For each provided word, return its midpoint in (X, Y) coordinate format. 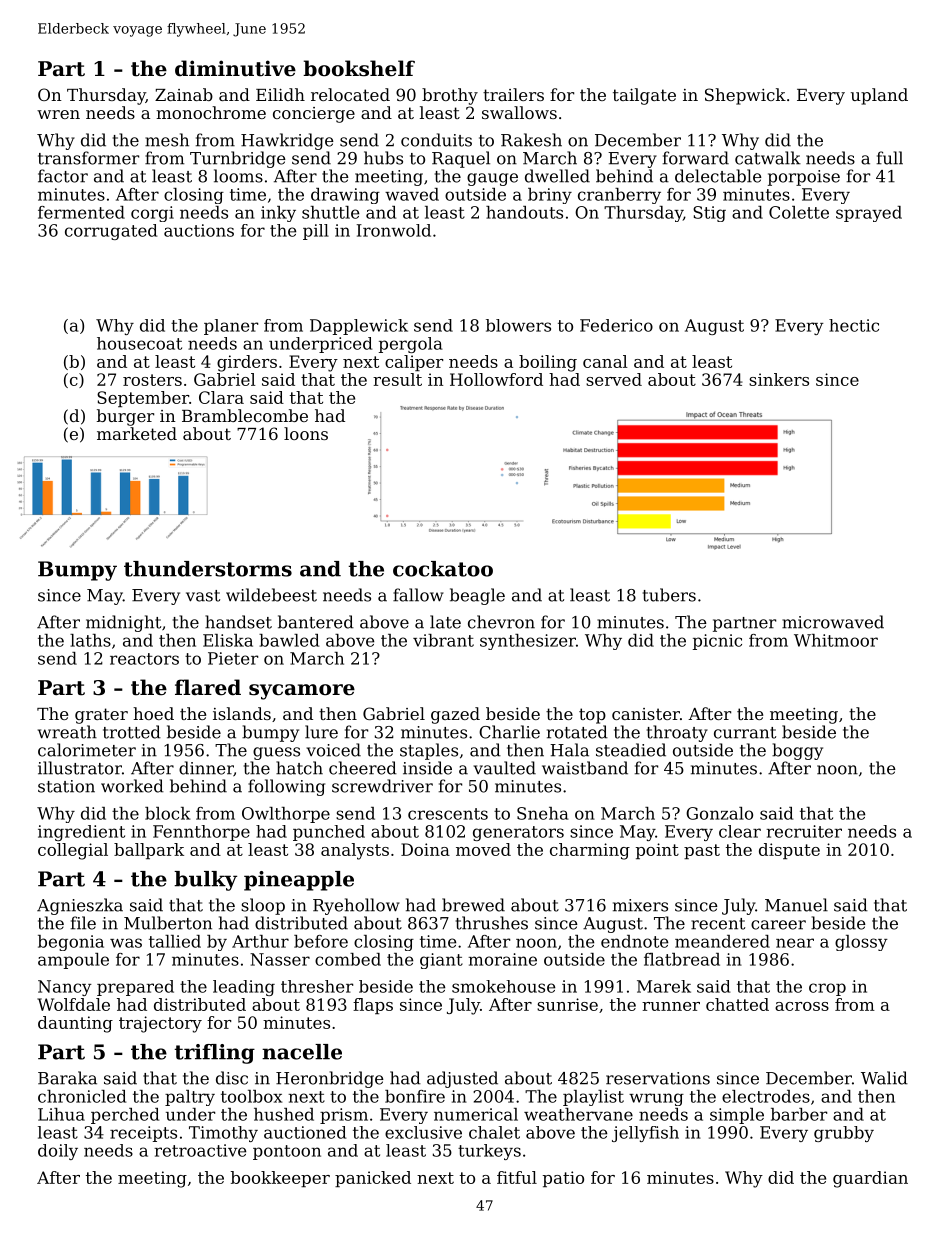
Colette (799, 212)
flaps (373, 1006)
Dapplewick (359, 327)
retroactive (200, 1150)
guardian (870, 1179)
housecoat (139, 343)
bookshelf (359, 68)
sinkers (779, 379)
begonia (71, 943)
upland (879, 96)
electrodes (766, 1096)
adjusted (462, 1079)
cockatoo (443, 569)
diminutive (235, 68)
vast (203, 596)
